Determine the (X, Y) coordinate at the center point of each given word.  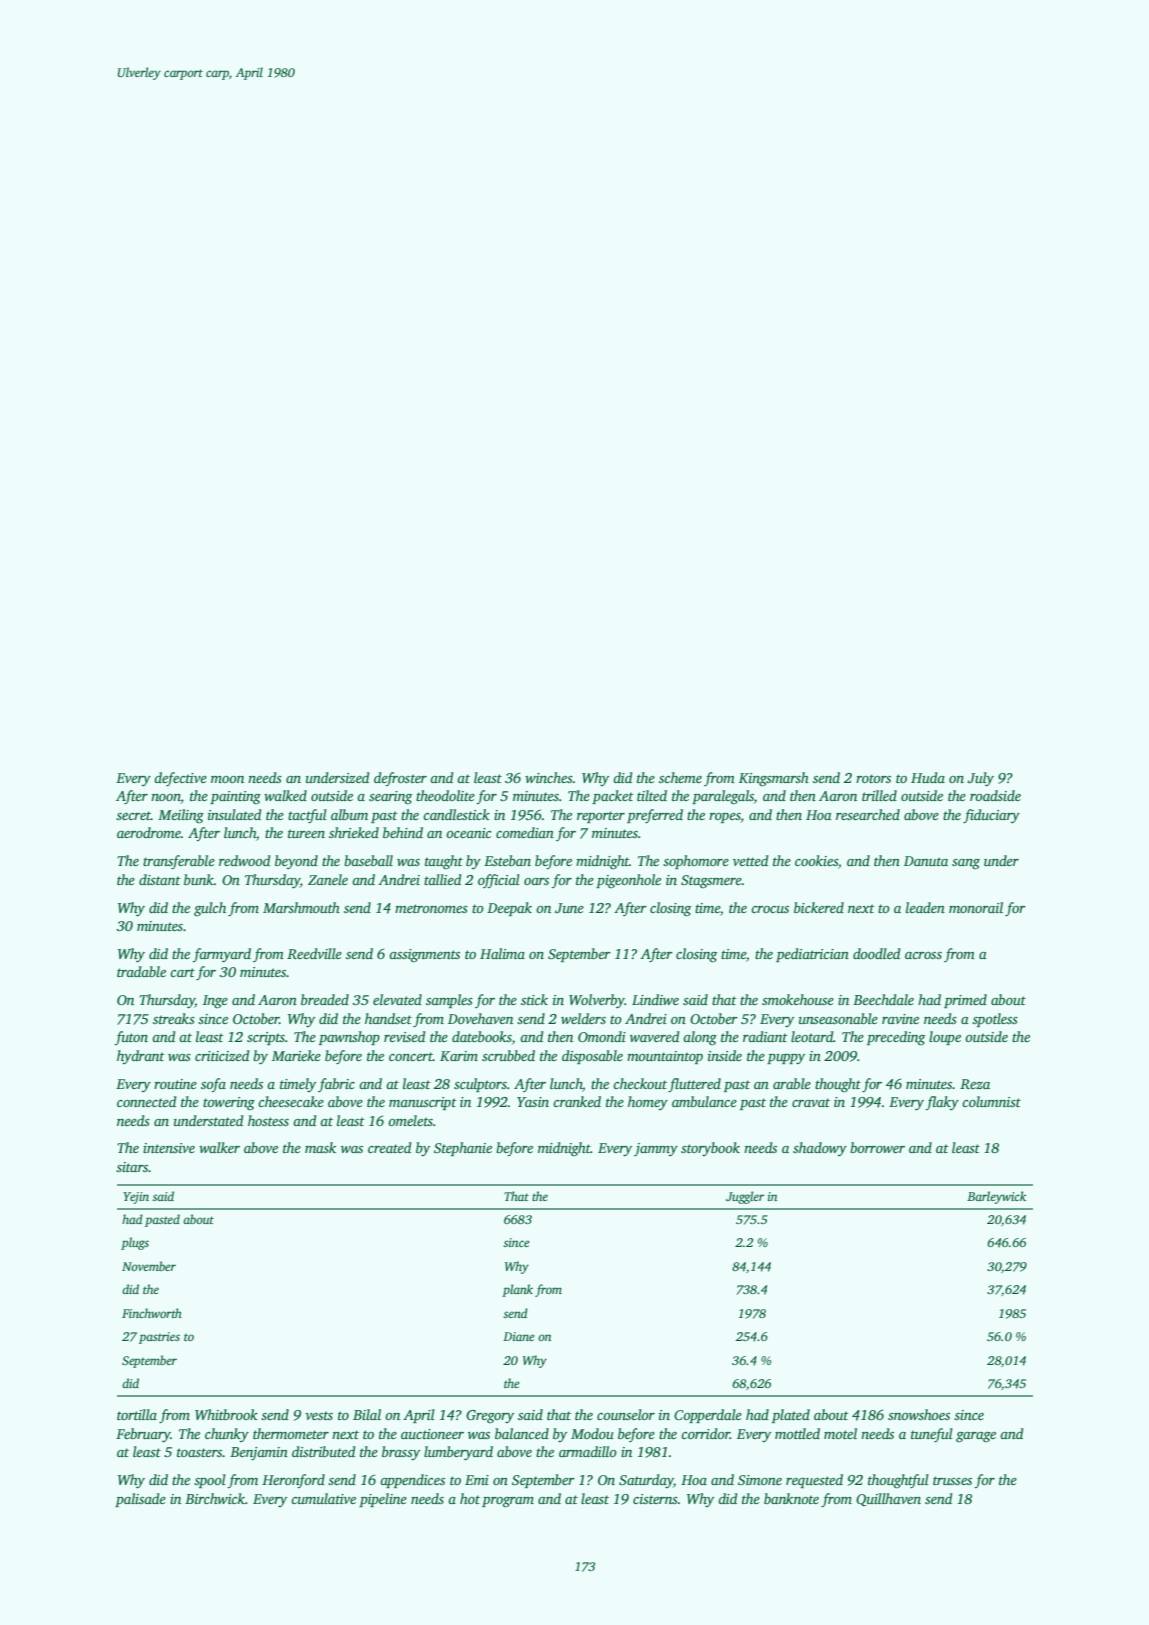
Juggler (745, 1197)
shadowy (820, 1149)
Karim (459, 1056)
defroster (400, 779)
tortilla (137, 1414)
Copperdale (708, 1416)
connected (147, 1101)
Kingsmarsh (774, 779)
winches (549, 777)
